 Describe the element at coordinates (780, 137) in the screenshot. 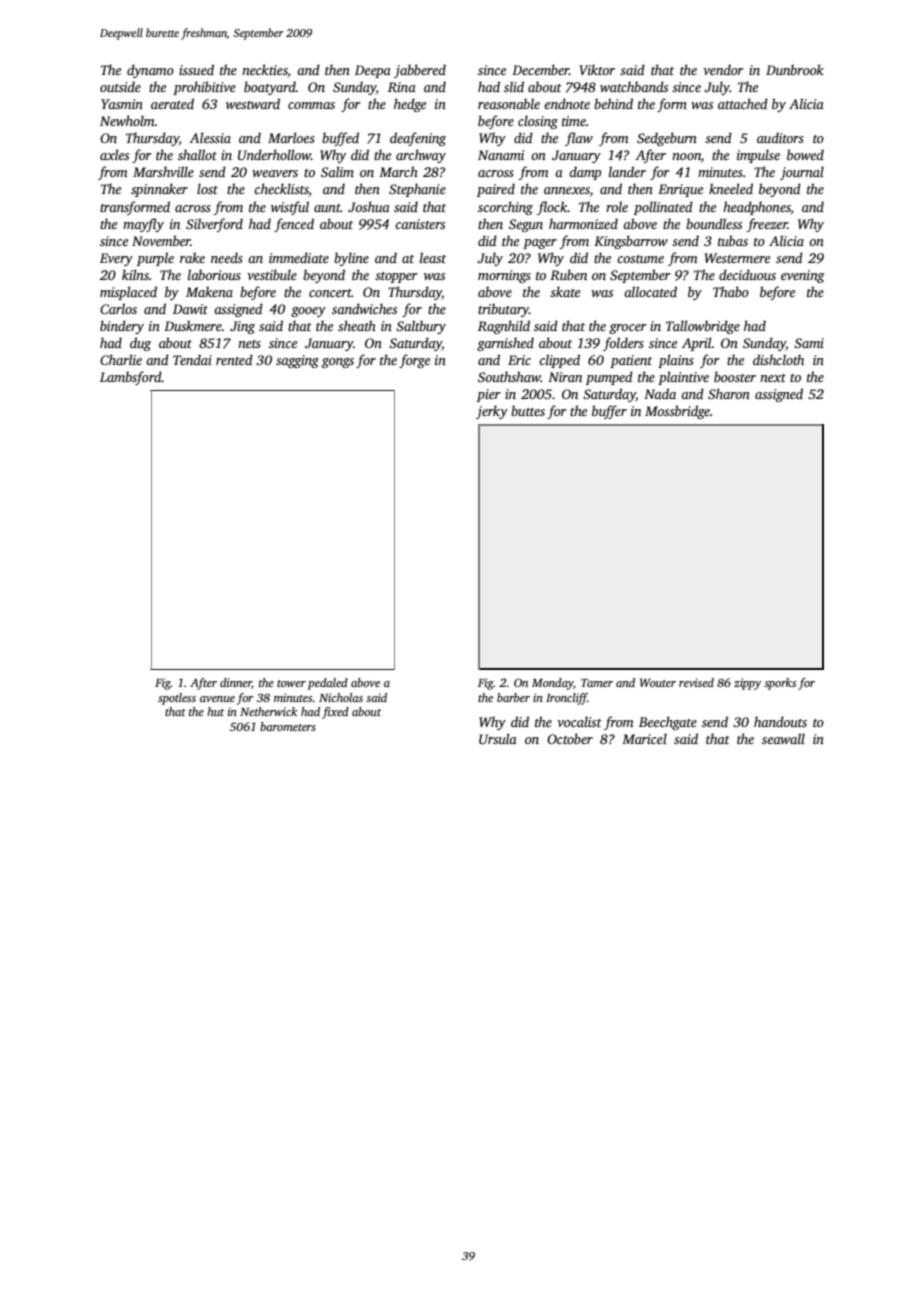

I see `auditors` at that location.
